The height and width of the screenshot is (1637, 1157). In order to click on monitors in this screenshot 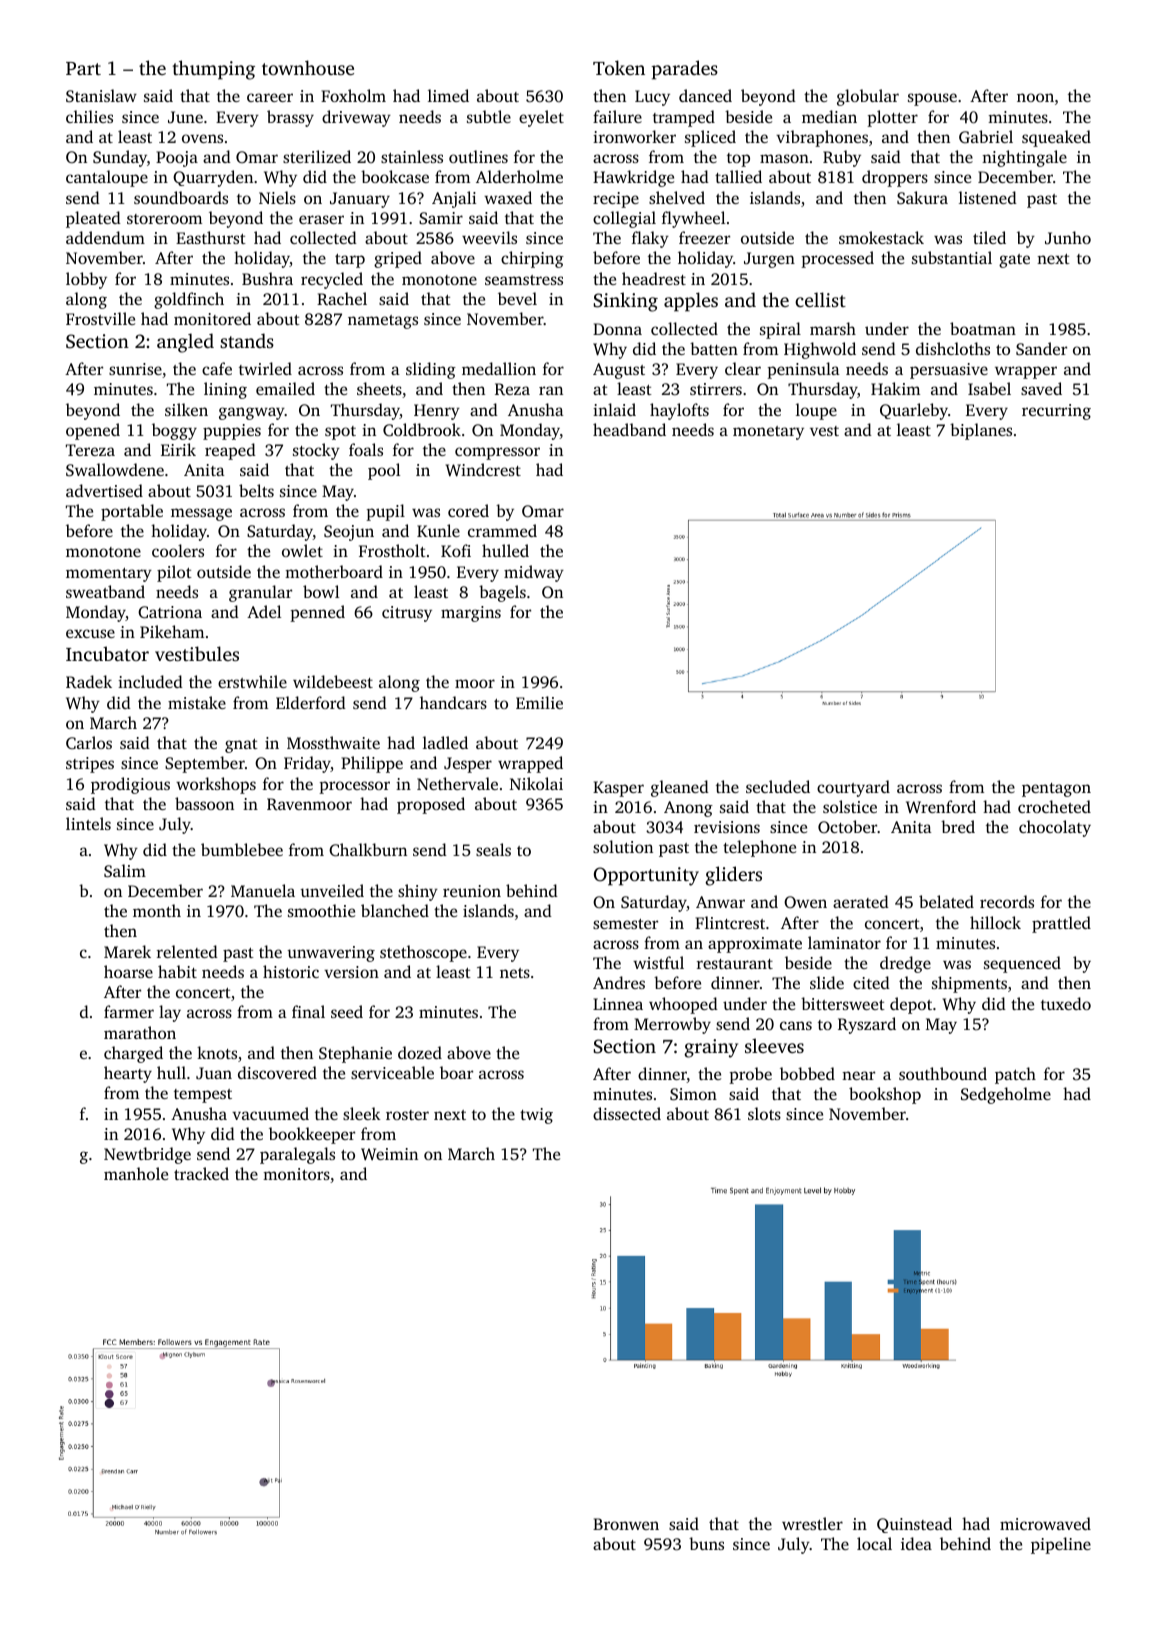, I will do `click(296, 1174)`.
